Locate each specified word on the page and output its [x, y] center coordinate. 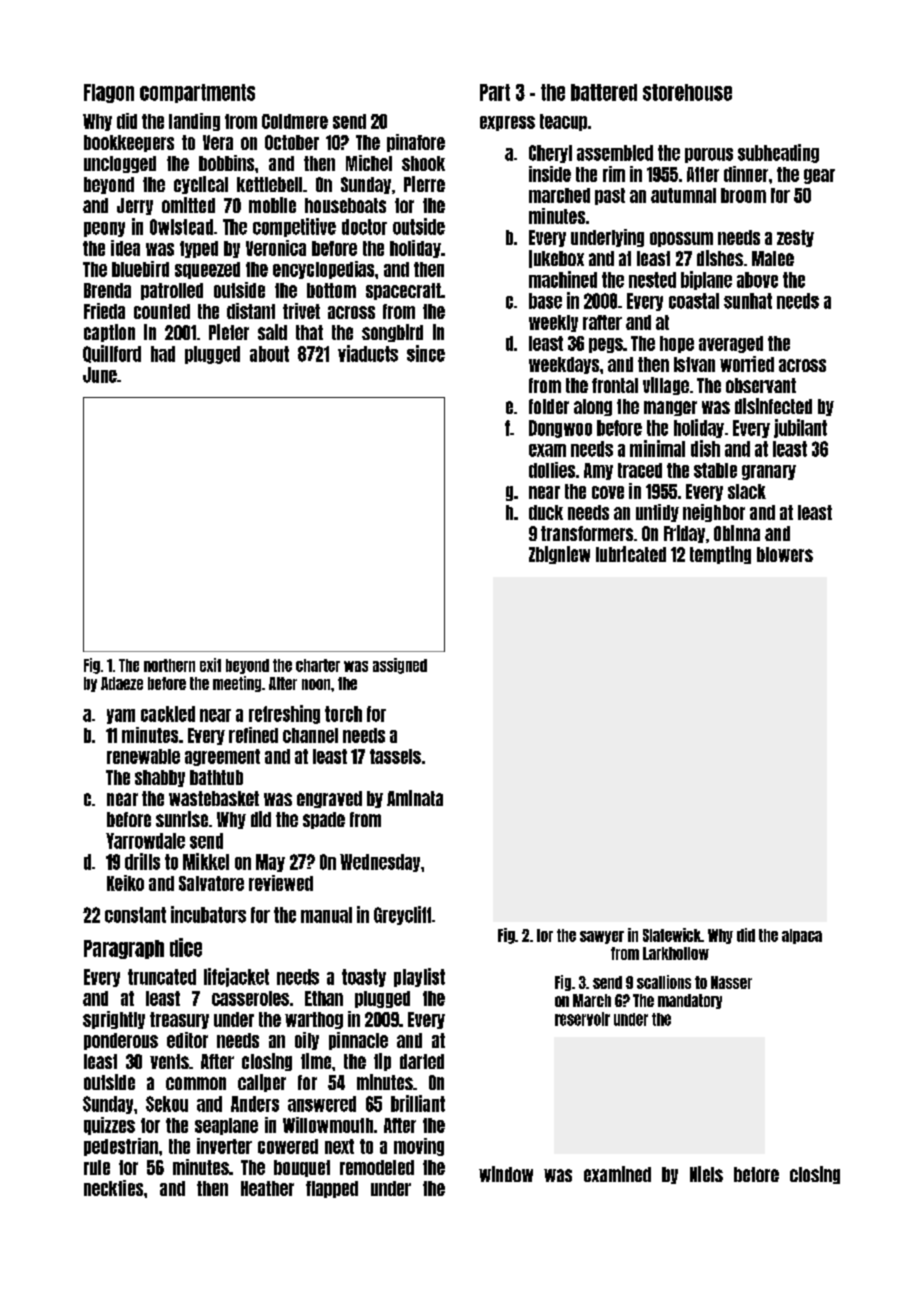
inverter [224, 1146]
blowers [785, 554]
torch [343, 714]
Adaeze [122, 683]
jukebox [556, 259]
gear [819, 176]
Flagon [109, 93]
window [506, 1174]
